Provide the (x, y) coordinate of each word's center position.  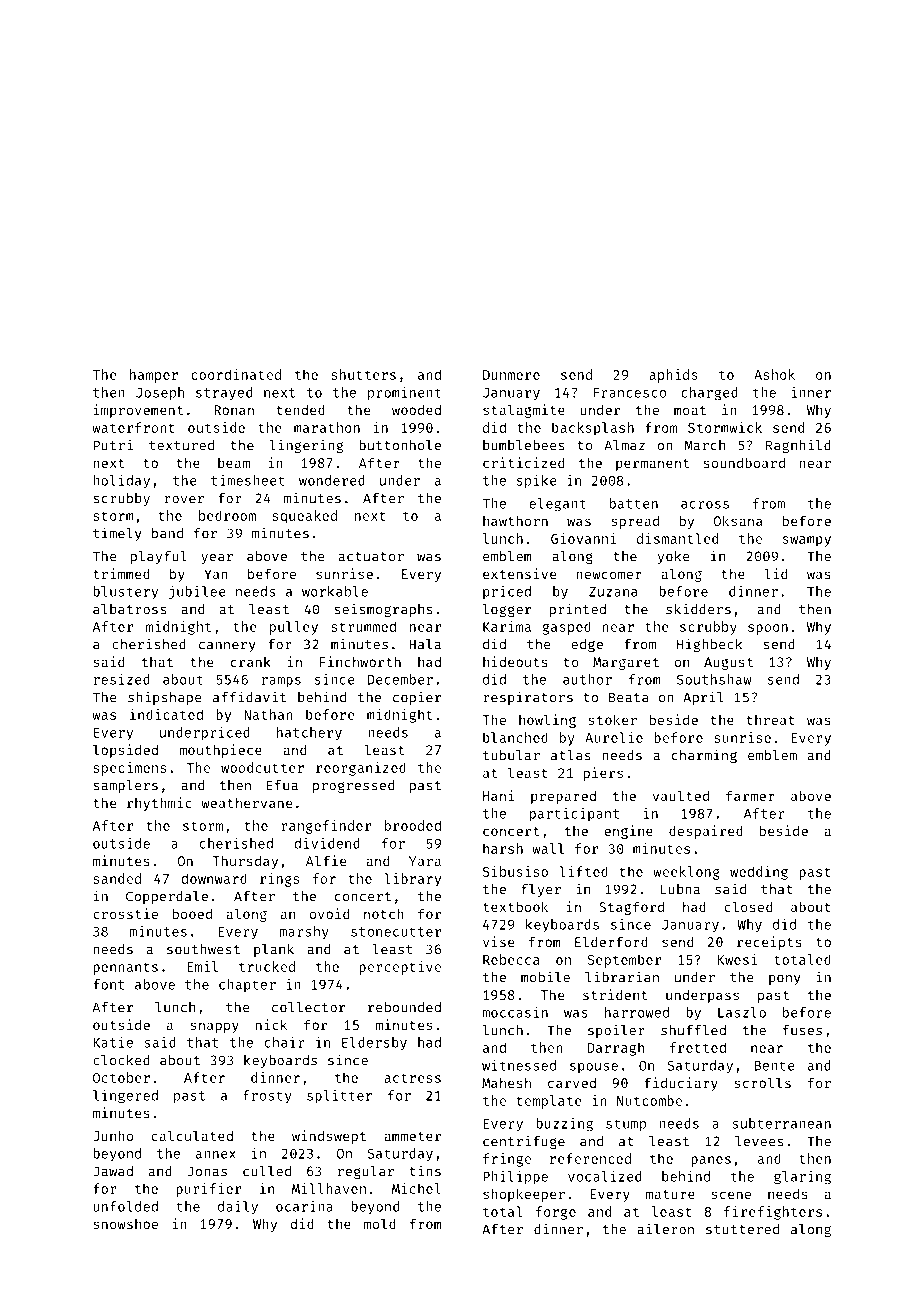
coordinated (236, 374)
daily (238, 1208)
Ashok (774, 374)
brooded (413, 825)
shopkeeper (524, 1195)
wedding (759, 873)
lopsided (125, 751)
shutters (363, 374)
